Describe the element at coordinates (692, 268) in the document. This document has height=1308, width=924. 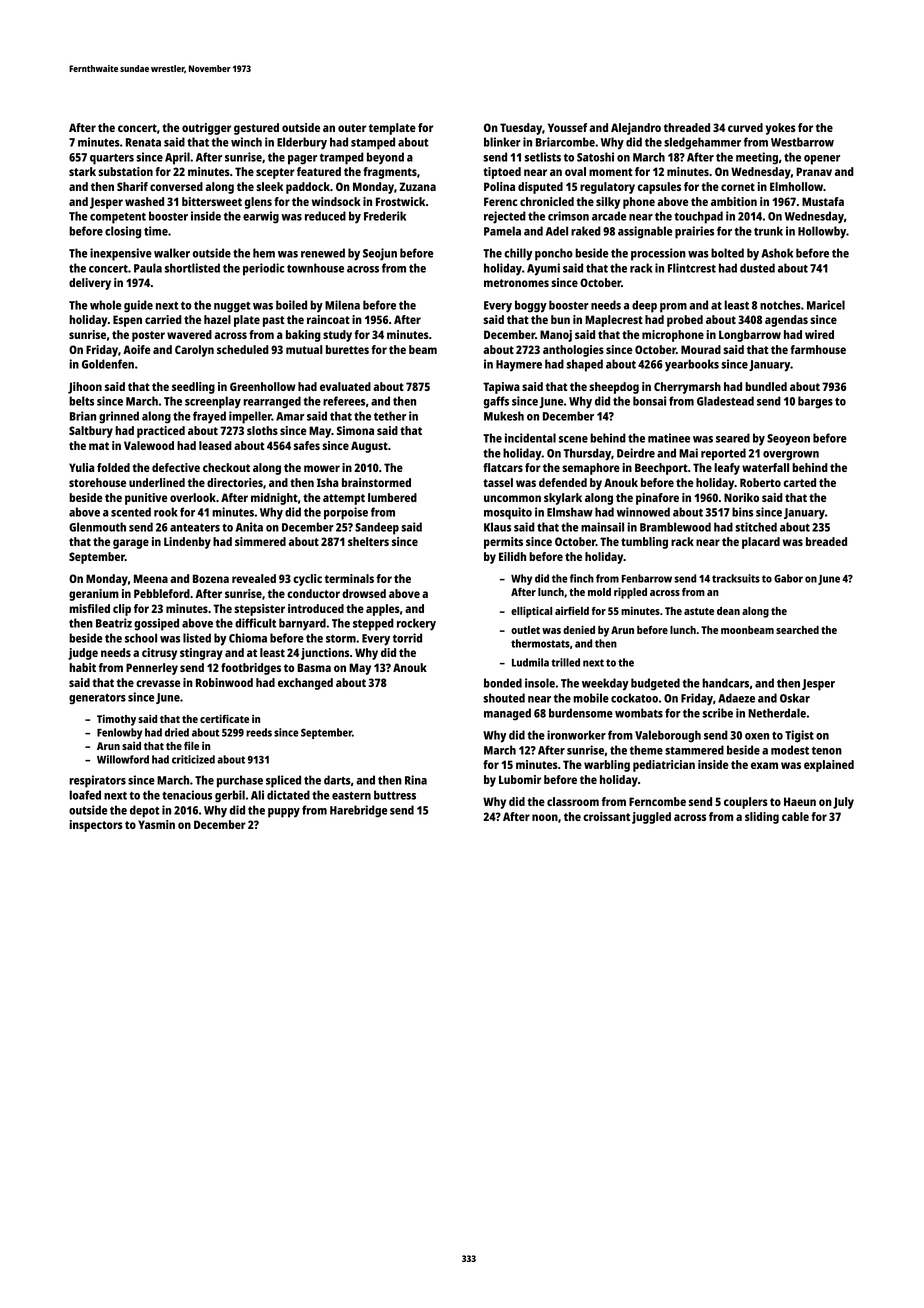
I see `Flintcrest` at that location.
